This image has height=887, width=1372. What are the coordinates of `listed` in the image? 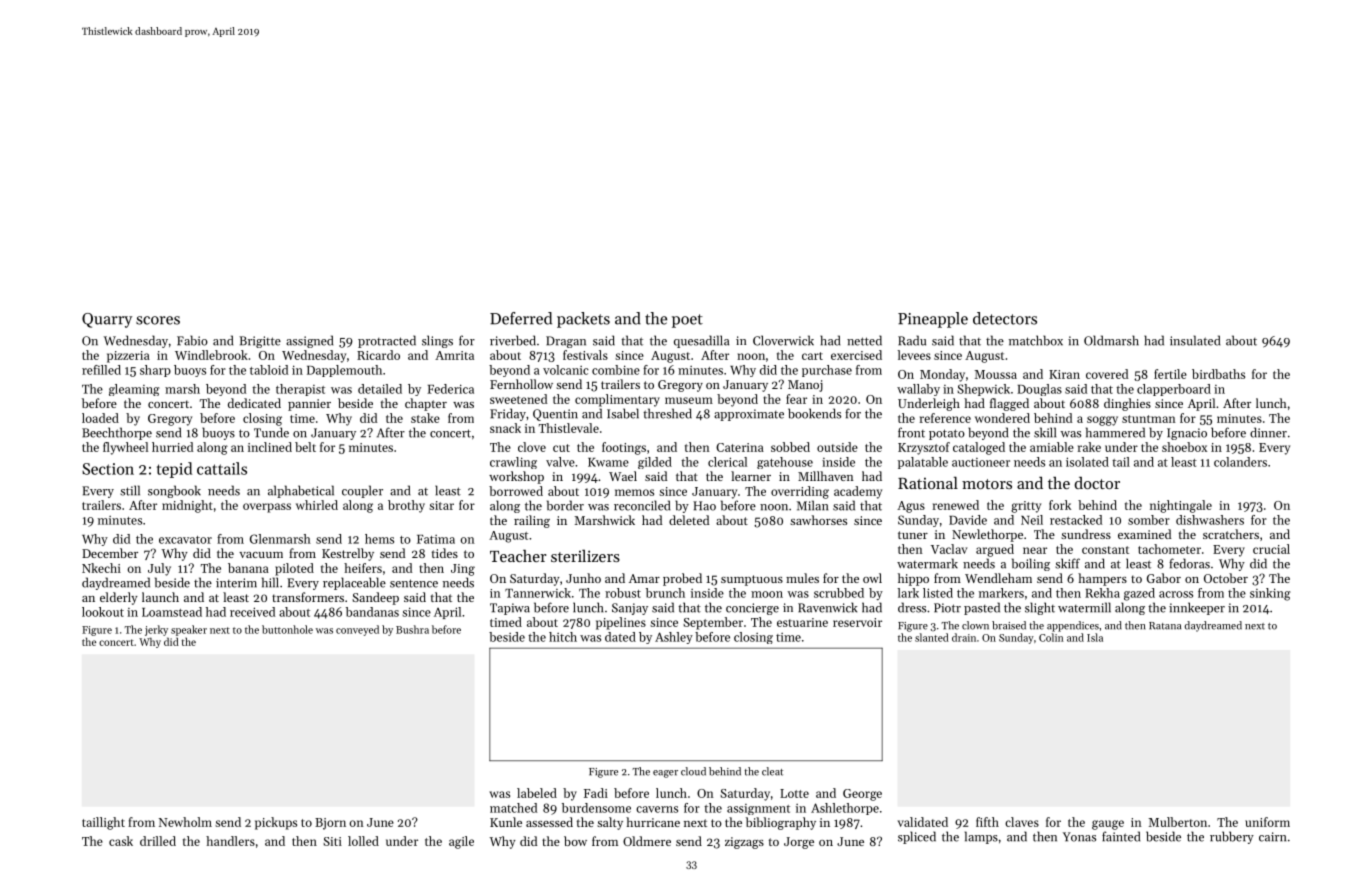 It's located at (938, 593).
